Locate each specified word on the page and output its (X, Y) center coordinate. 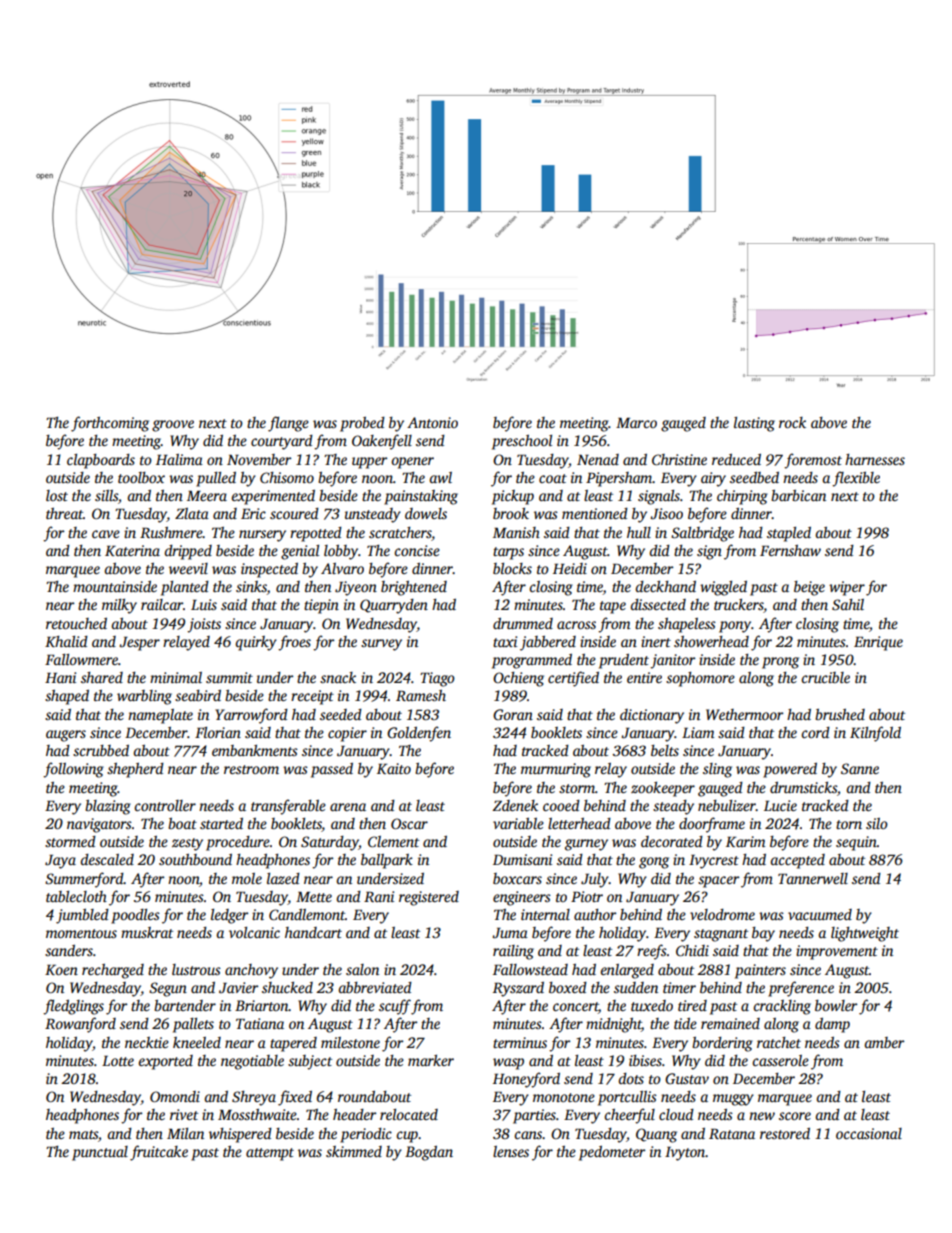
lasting (754, 424)
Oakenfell (382, 442)
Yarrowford (251, 716)
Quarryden (394, 606)
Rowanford (80, 1025)
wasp (508, 1064)
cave (106, 534)
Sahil (848, 604)
